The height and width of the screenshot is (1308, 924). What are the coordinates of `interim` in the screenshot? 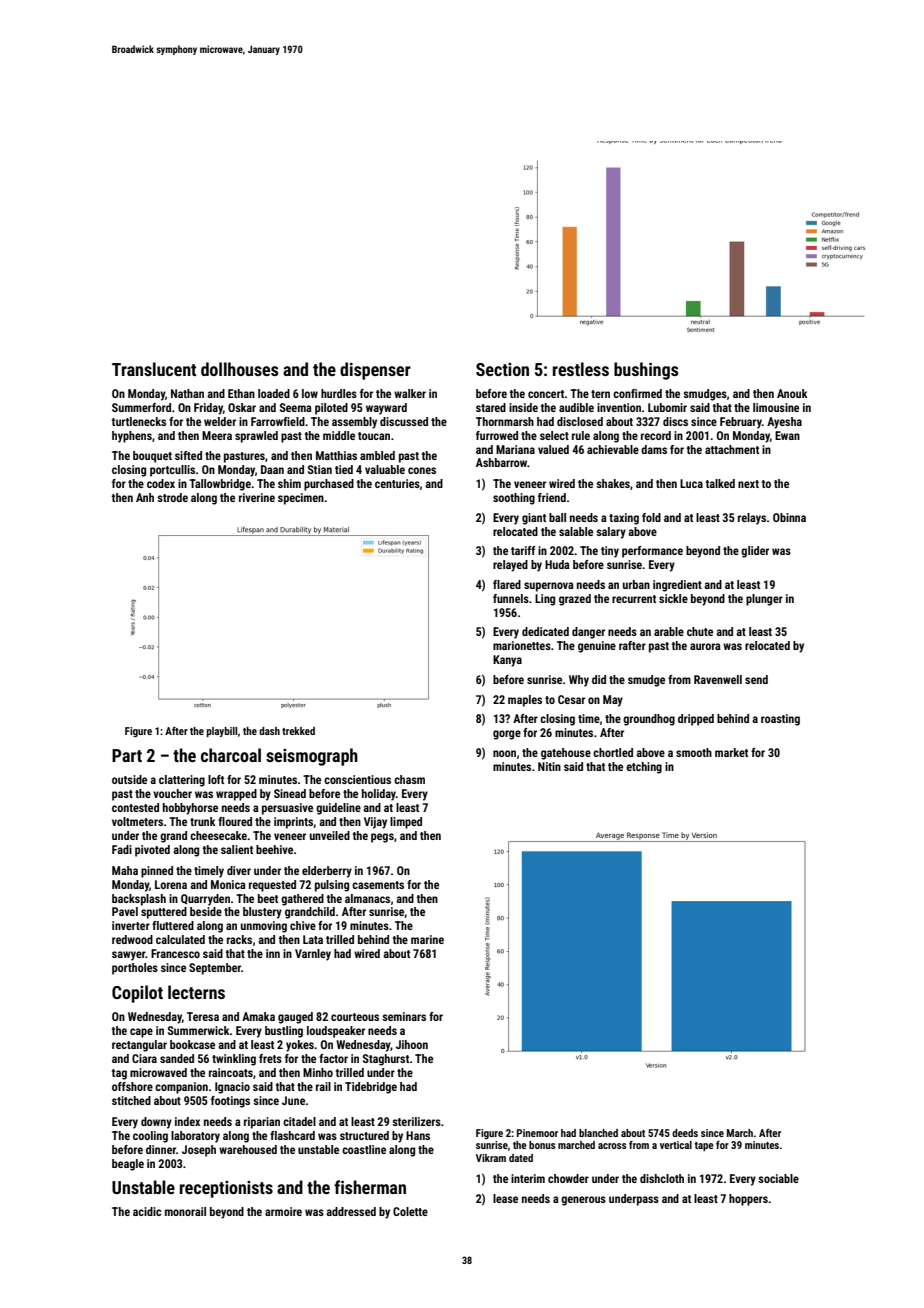 It's located at (528, 1178).
